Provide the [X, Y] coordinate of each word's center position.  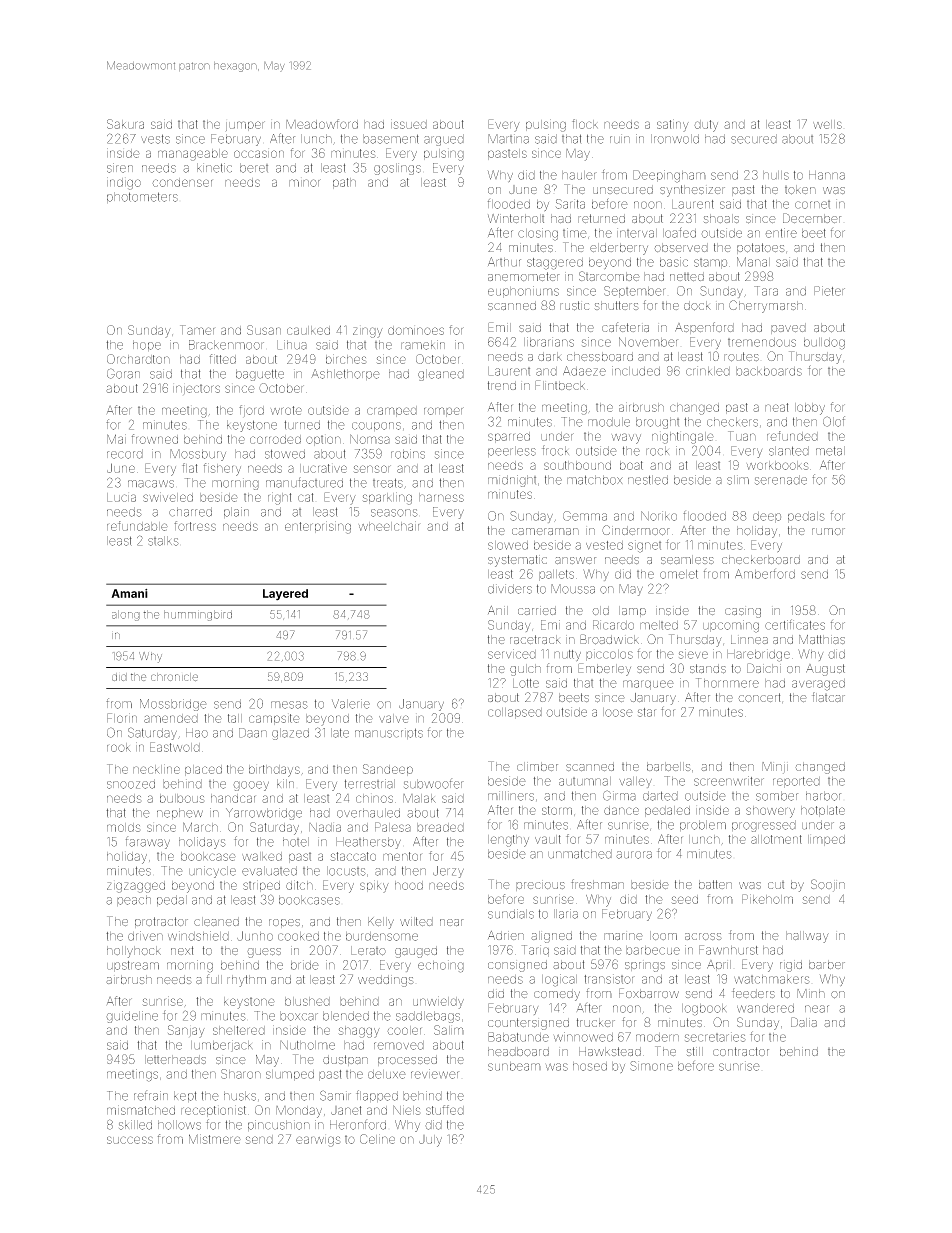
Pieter [829, 291]
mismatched [141, 1110]
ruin [620, 139]
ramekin [423, 345]
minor [305, 183]
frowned [155, 439]
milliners [511, 796]
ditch [299, 885]
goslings [397, 169]
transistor [609, 979]
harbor [823, 796]
